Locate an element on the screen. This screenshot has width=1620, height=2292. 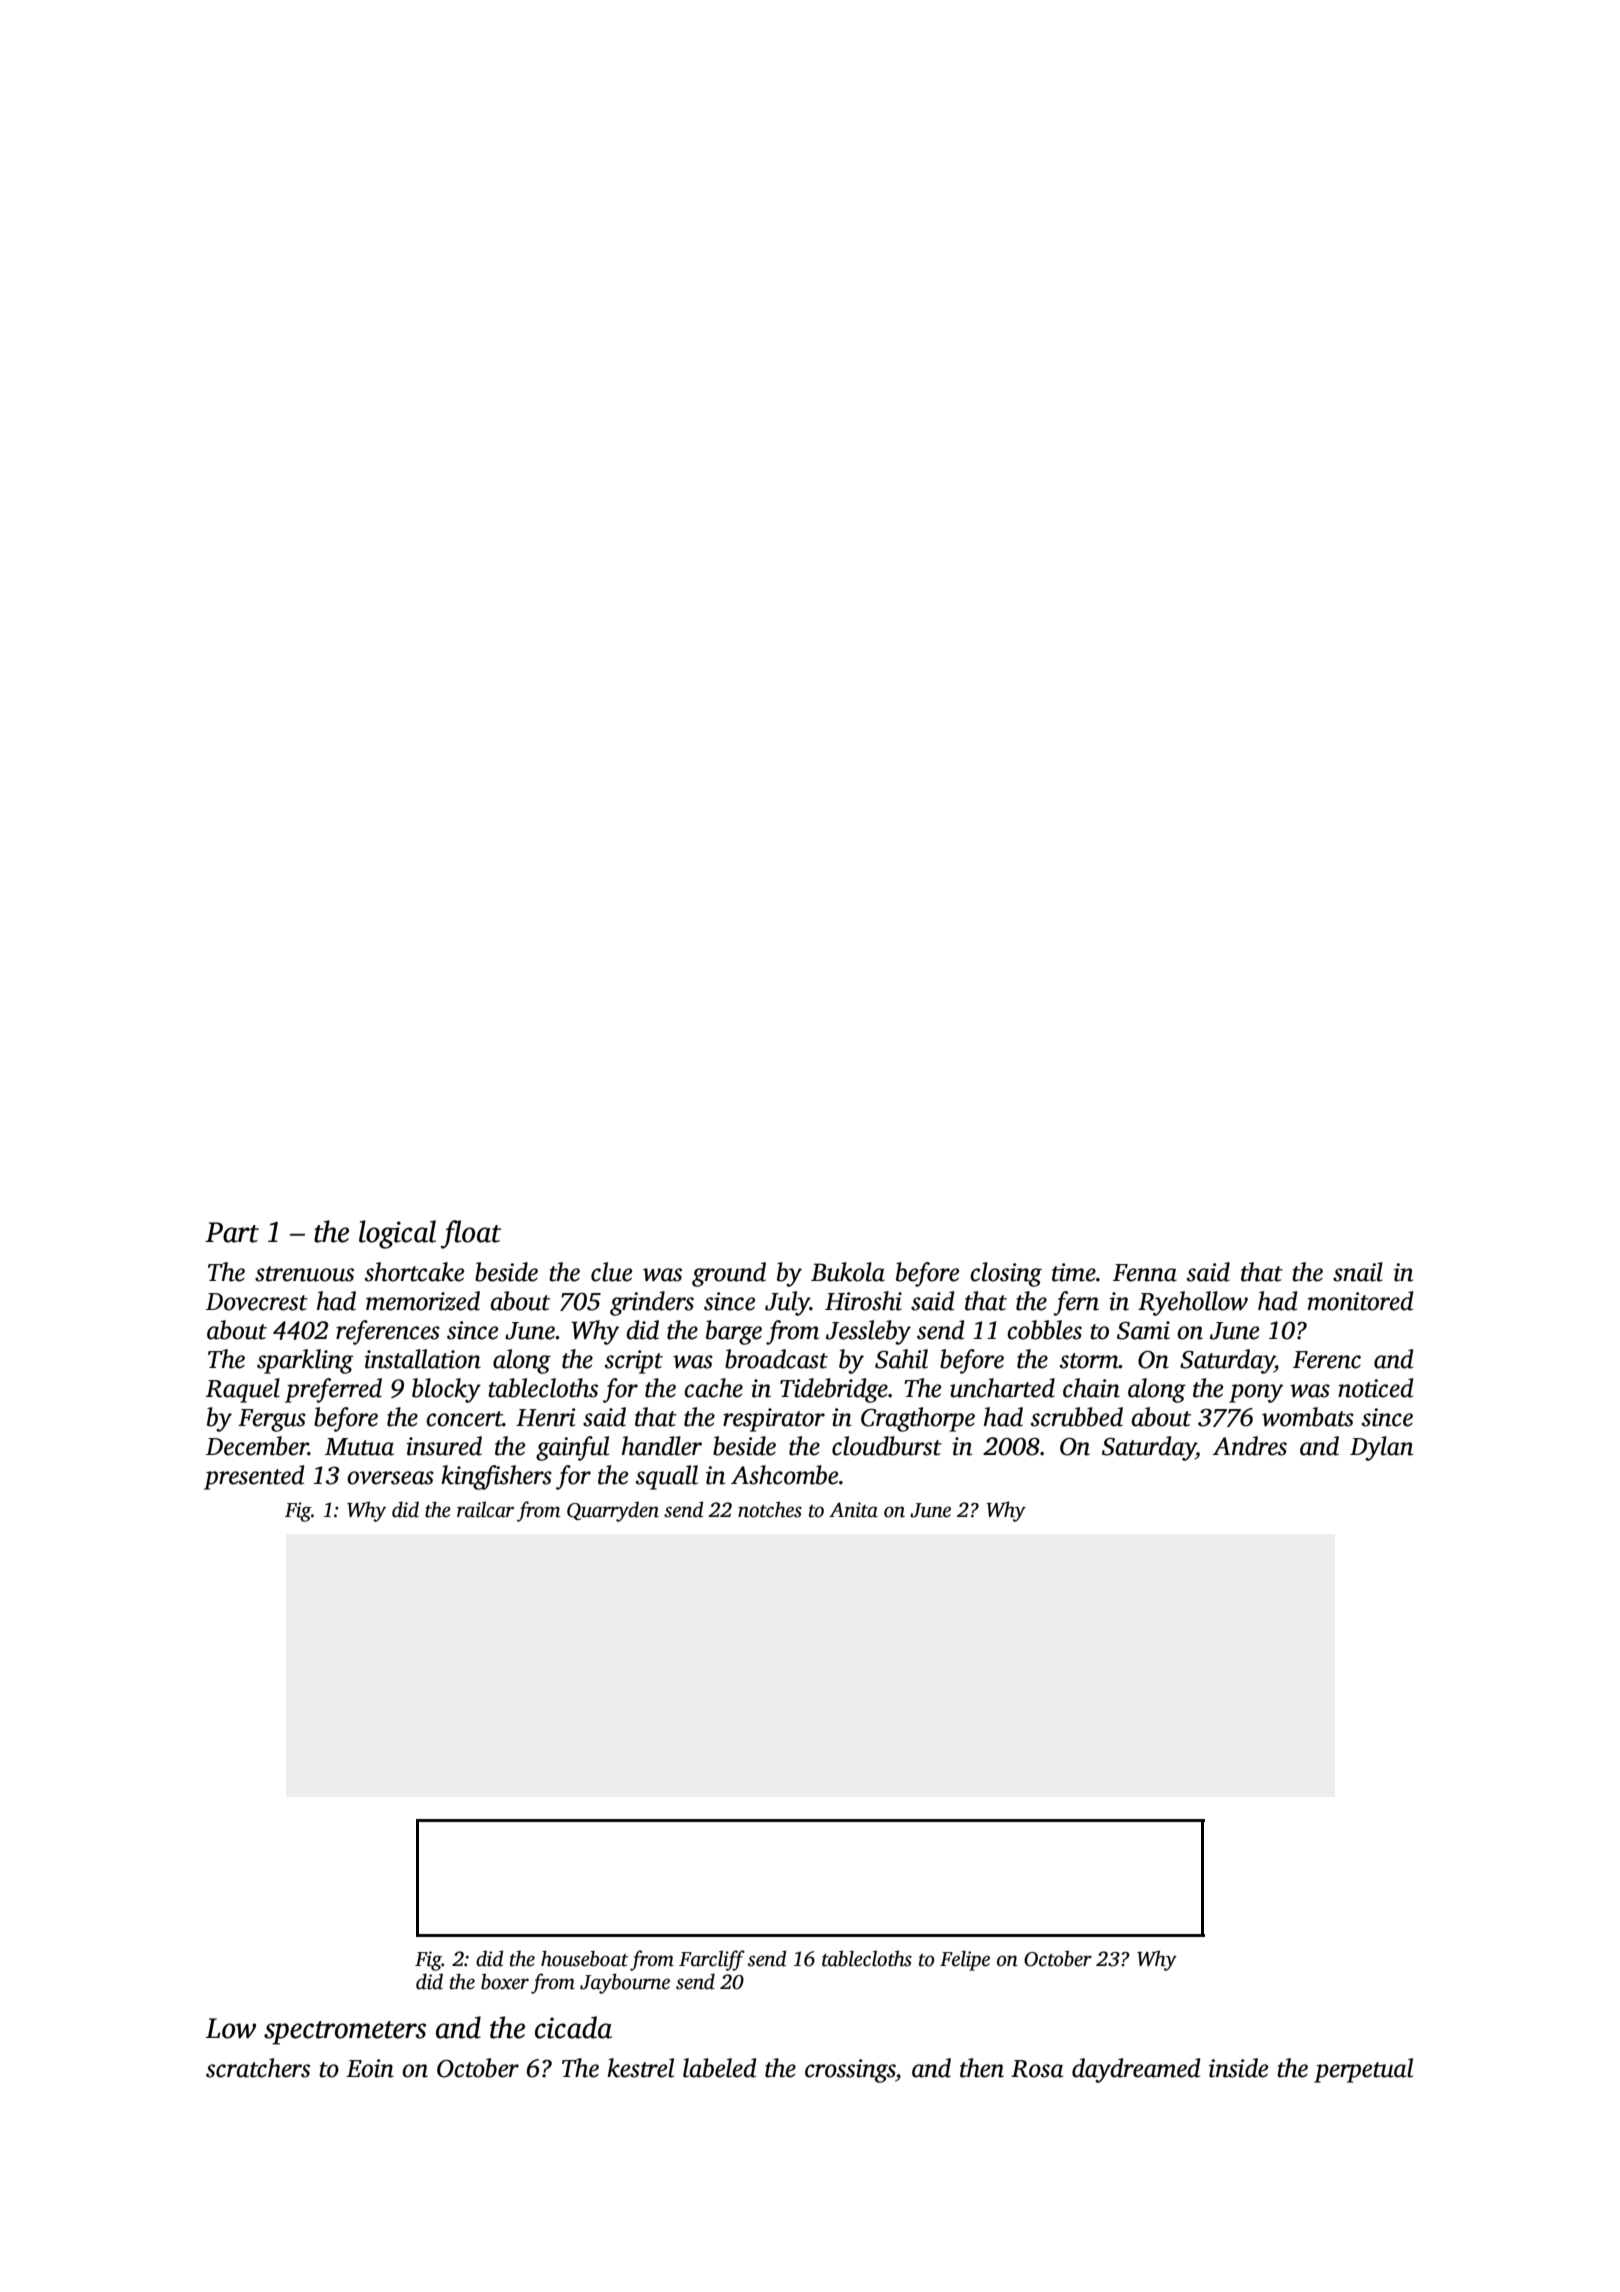
squall is located at coordinates (667, 1477).
